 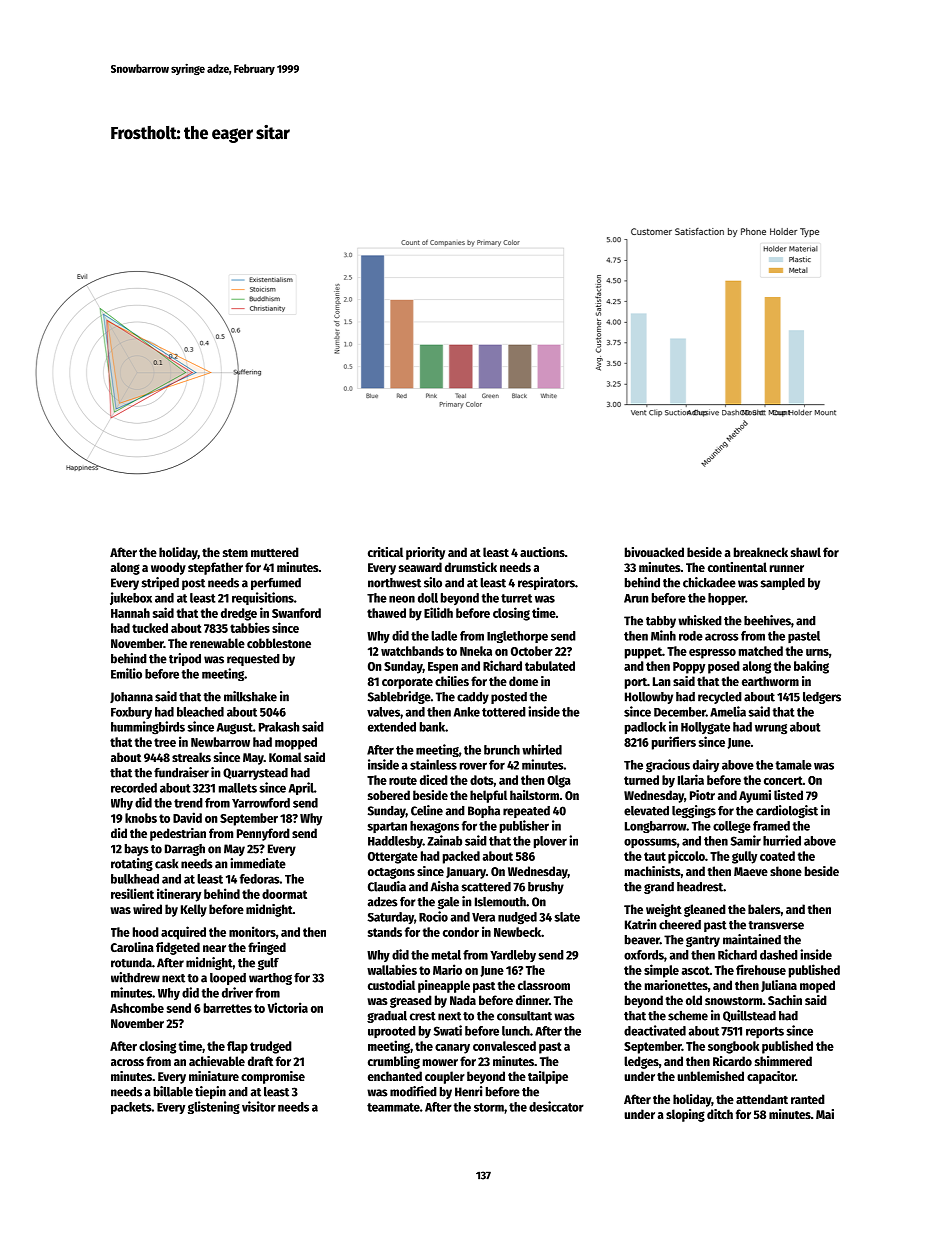 I want to click on Quillstead, so click(x=749, y=1016).
